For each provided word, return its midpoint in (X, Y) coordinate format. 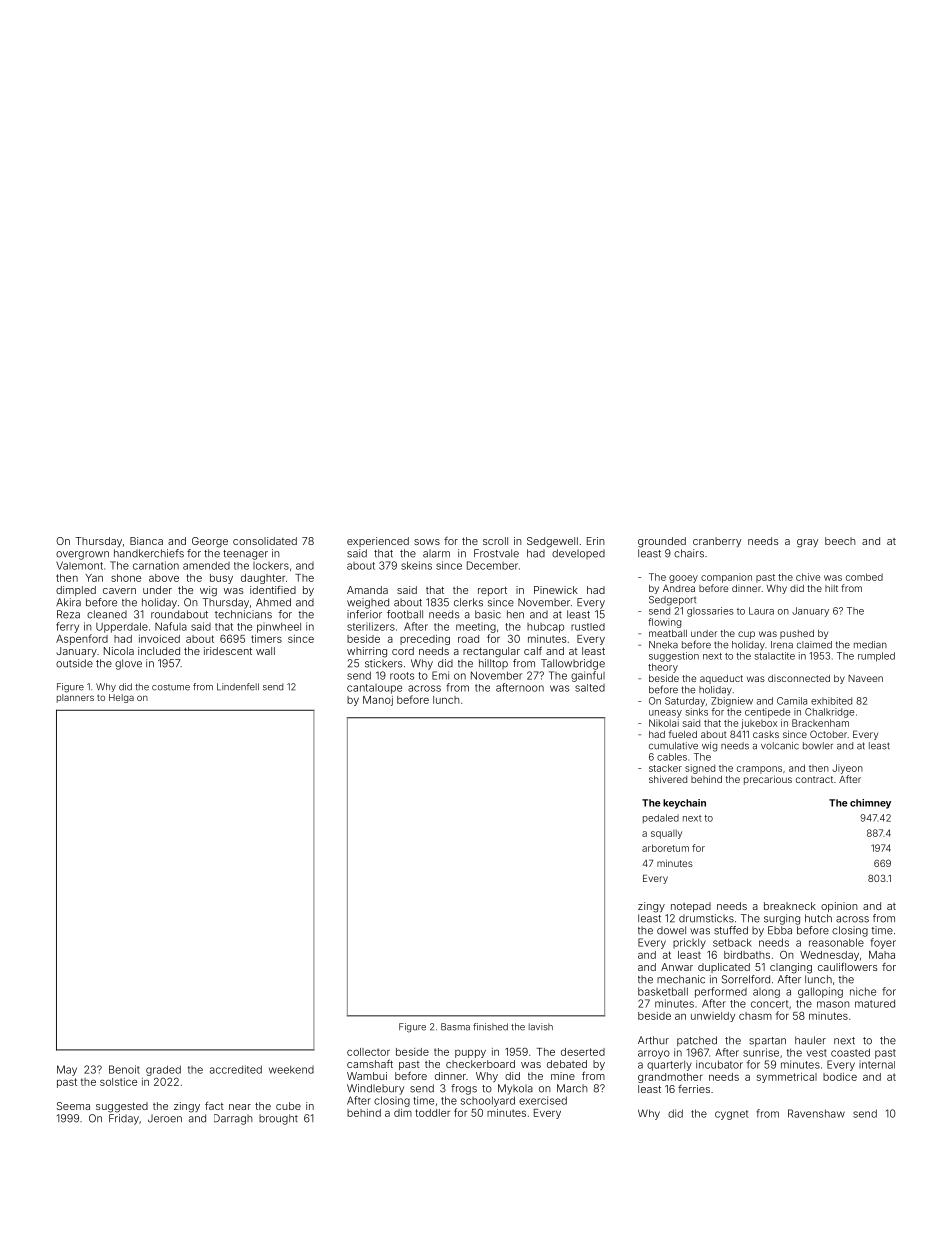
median (870, 645)
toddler (432, 1113)
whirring (367, 652)
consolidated (265, 541)
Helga (121, 698)
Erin (596, 541)
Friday (124, 1119)
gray (807, 543)
